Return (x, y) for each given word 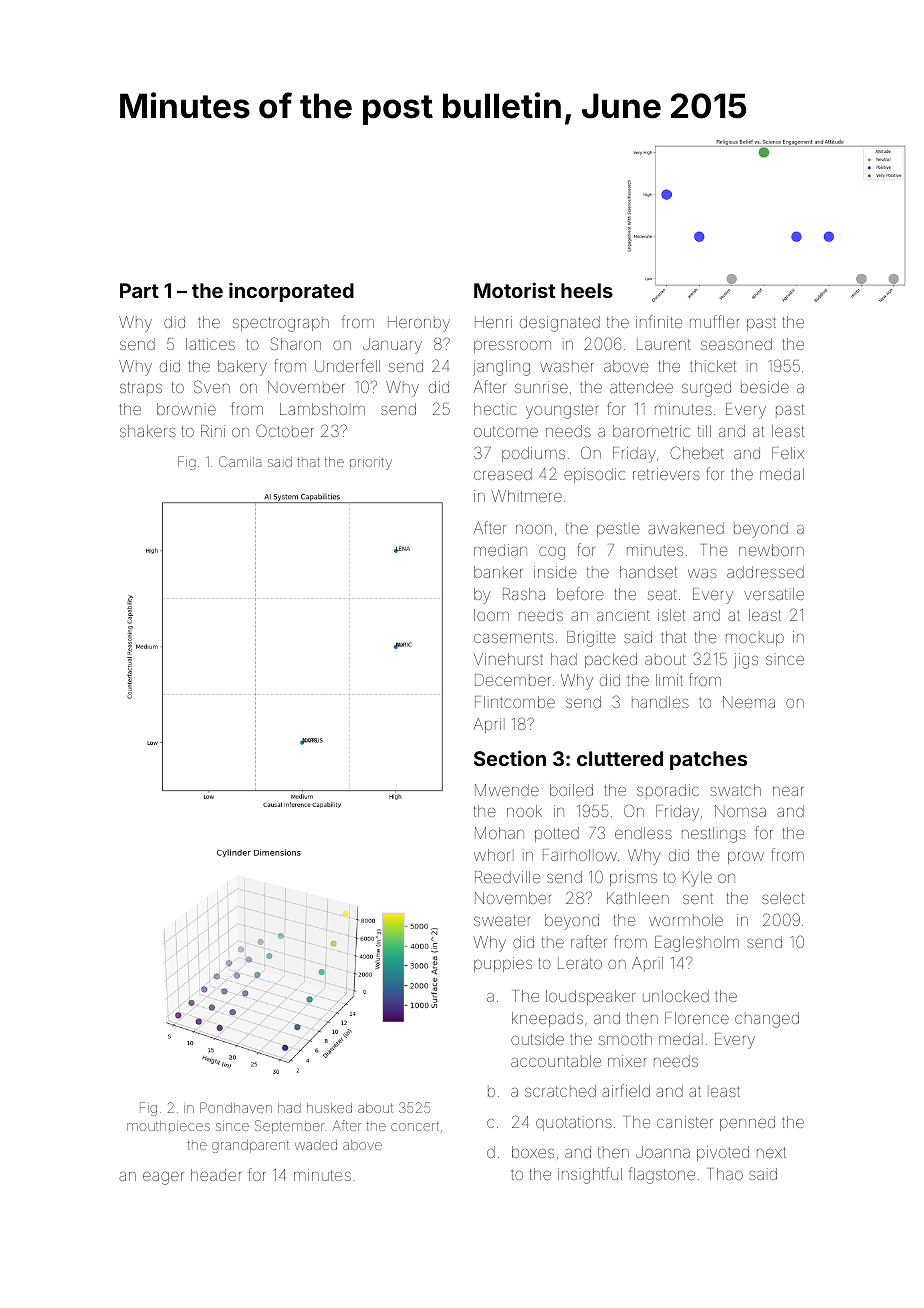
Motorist (514, 290)
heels (587, 290)
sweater (502, 920)
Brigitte (591, 639)
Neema (749, 702)
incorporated (291, 292)
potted (557, 834)
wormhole (686, 920)
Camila (240, 461)
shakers (148, 431)
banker (498, 572)
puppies (503, 964)
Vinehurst (508, 659)
